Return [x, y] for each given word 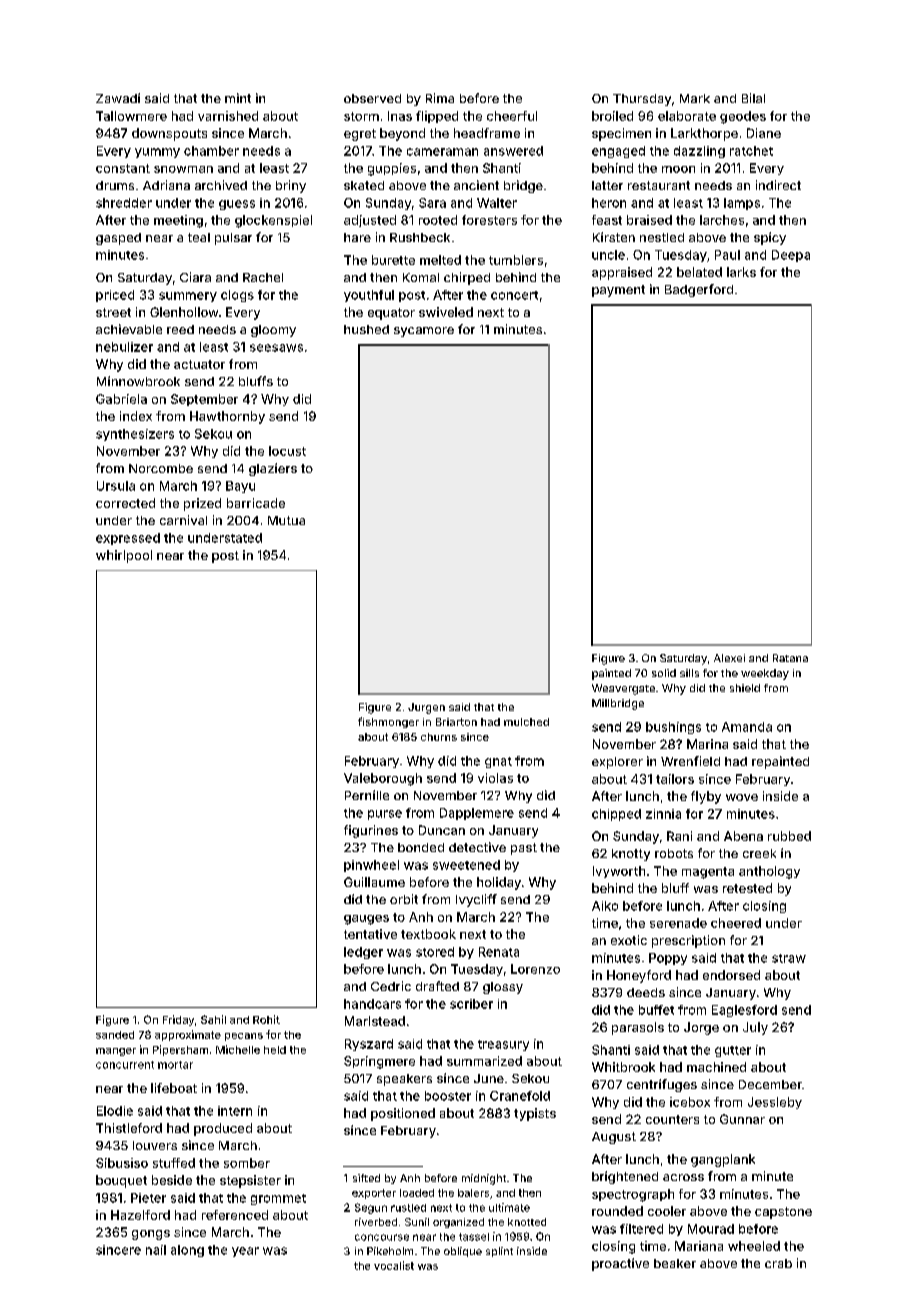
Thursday [642, 100]
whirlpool [124, 556]
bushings [673, 728]
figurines [371, 831]
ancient [476, 185]
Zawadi [118, 98]
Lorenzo [535, 969]
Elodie [115, 1111]
